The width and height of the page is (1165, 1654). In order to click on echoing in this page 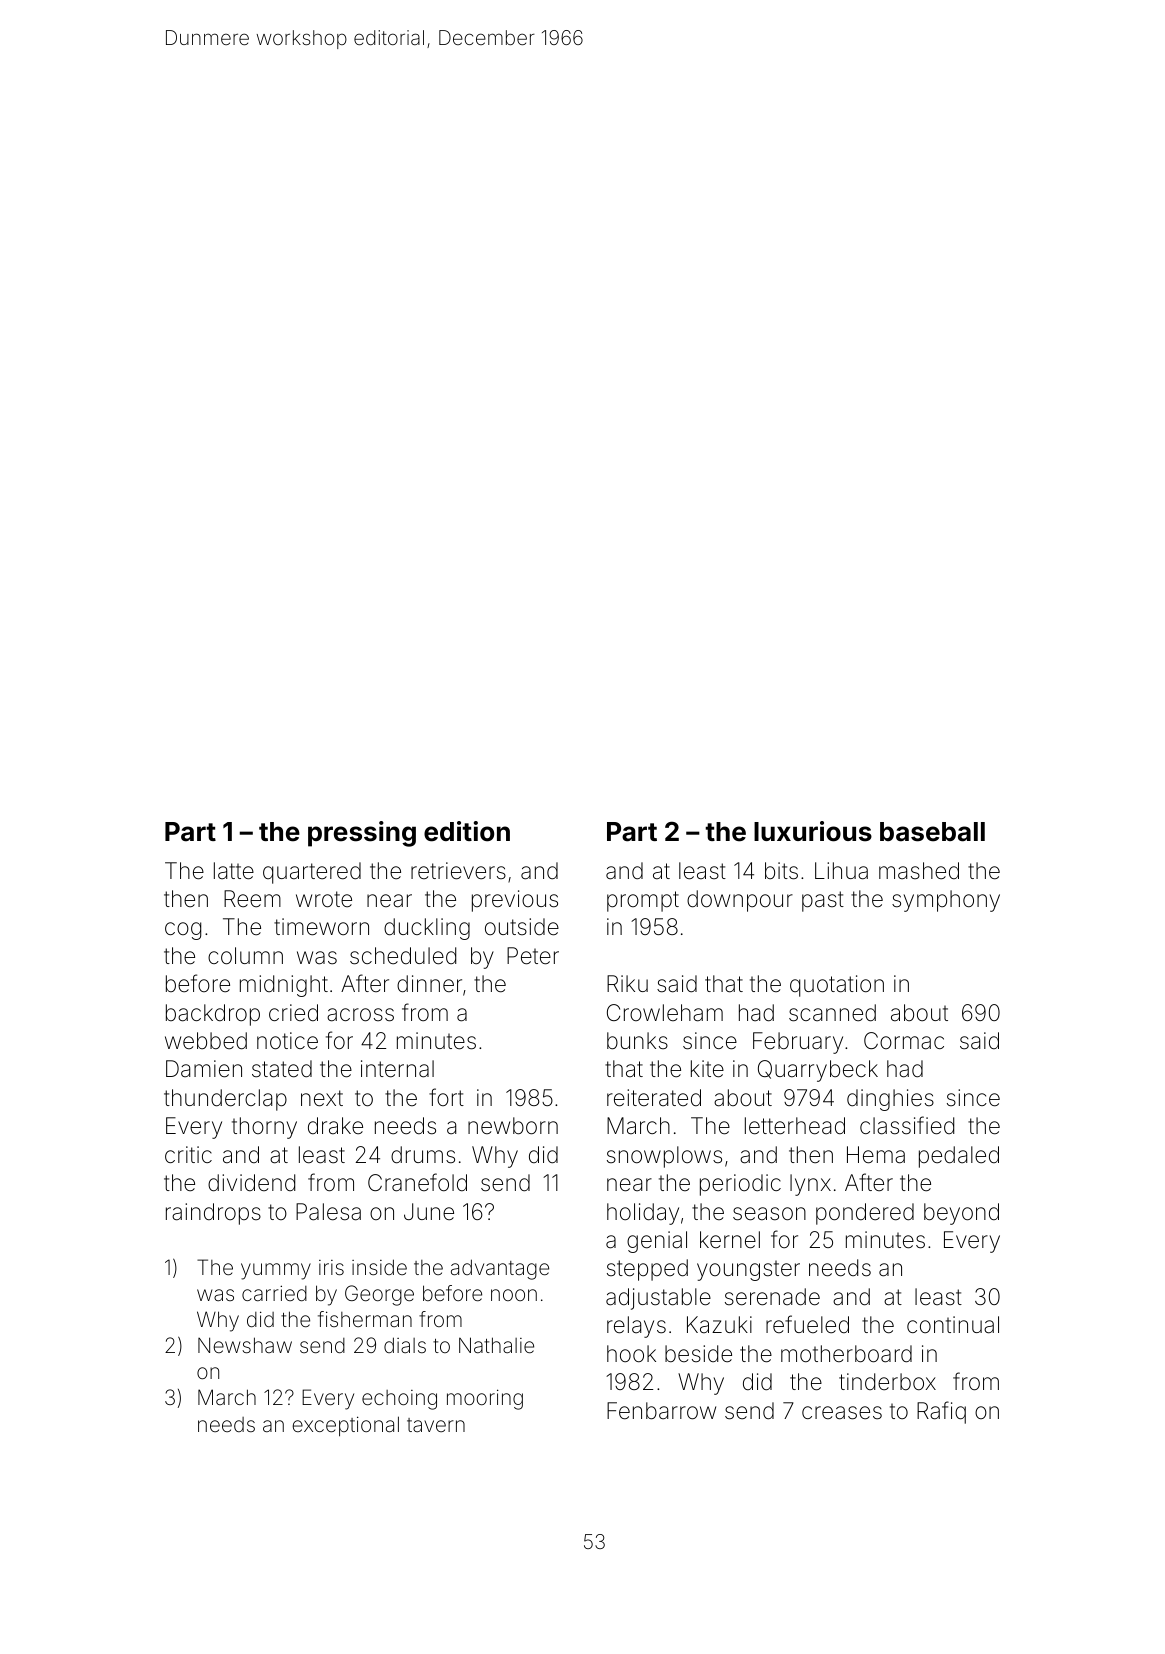, I will do `click(399, 1400)`.
